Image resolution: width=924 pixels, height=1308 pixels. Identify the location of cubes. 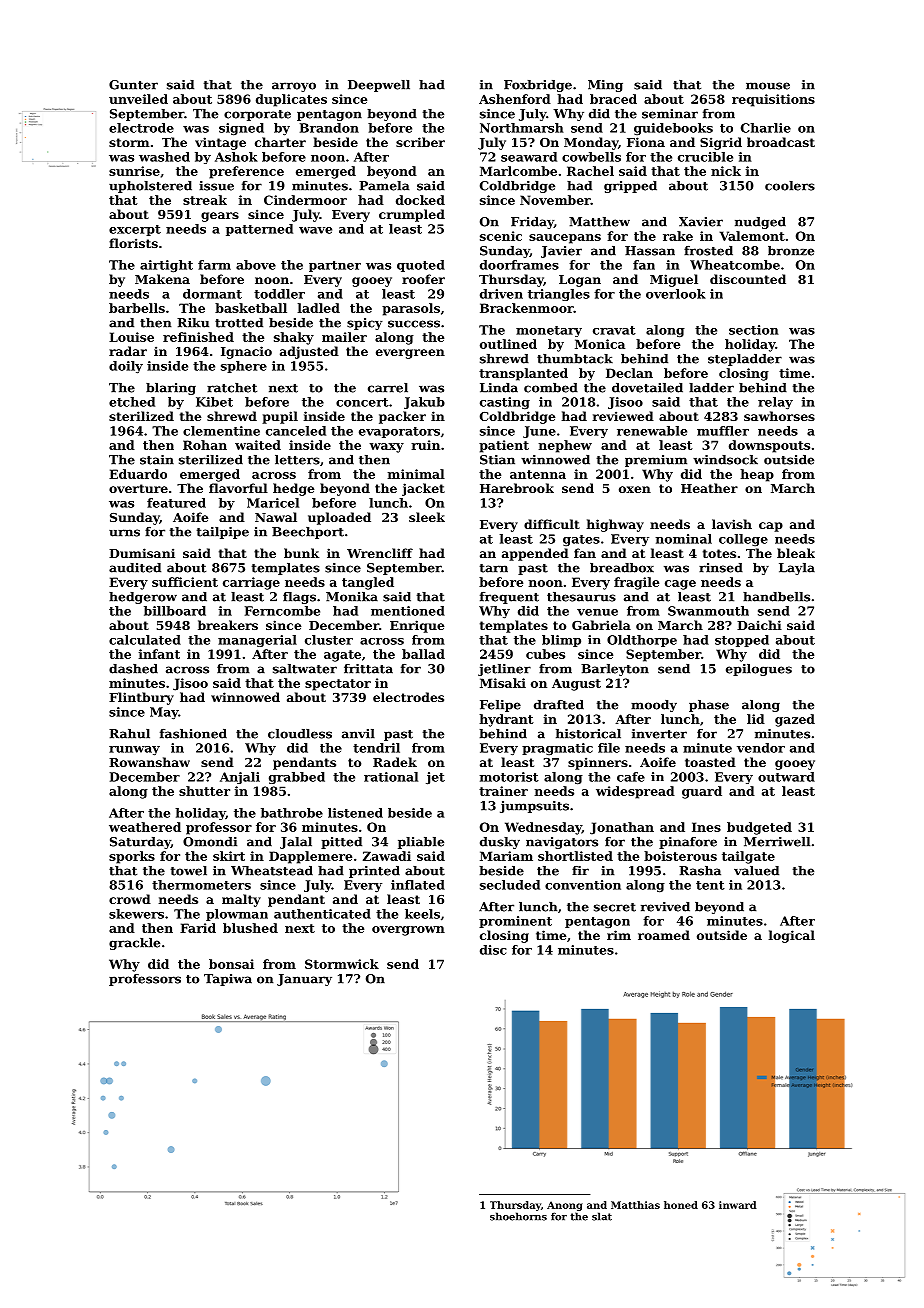
(545, 654).
